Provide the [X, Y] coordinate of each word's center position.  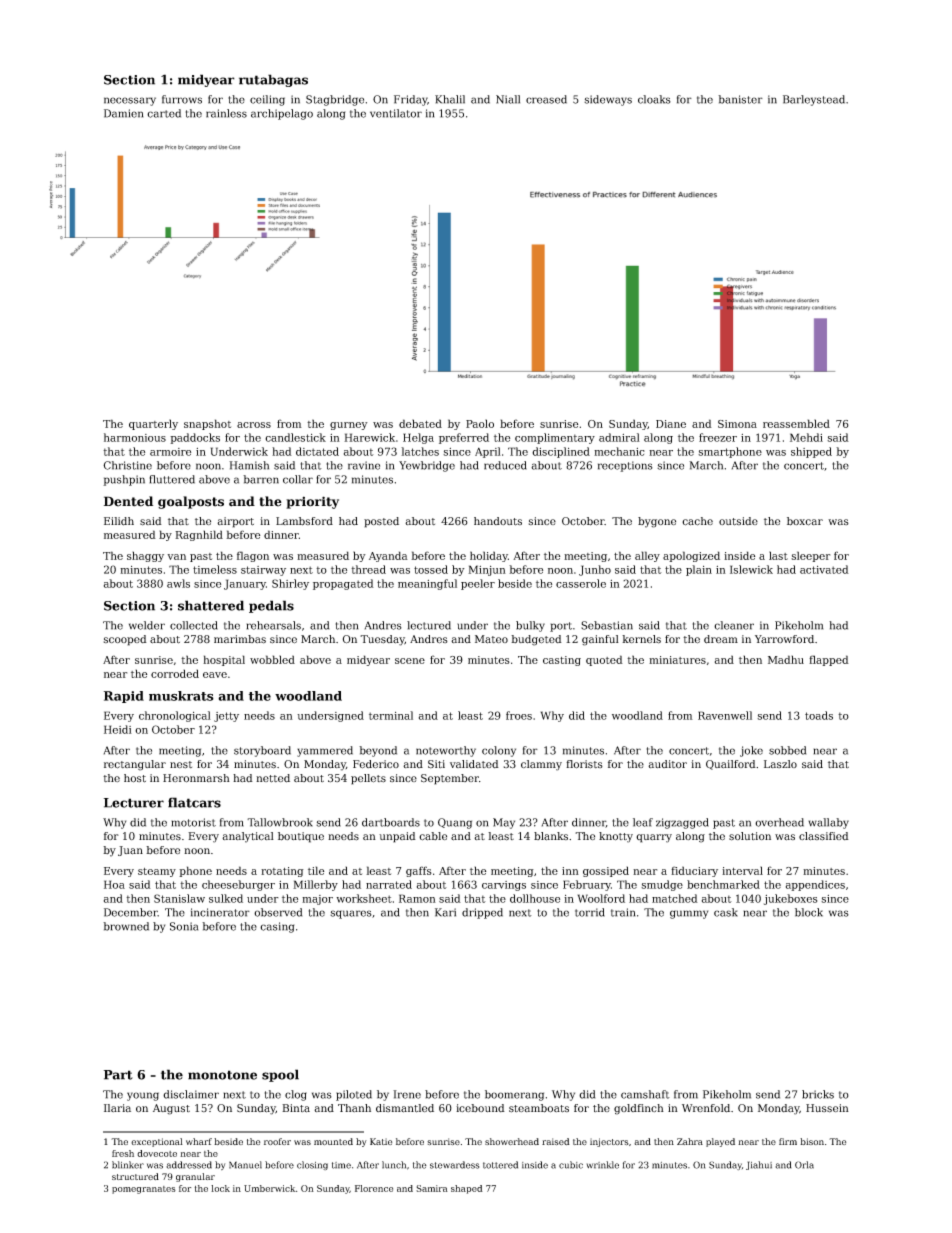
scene [410, 661]
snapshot [207, 424]
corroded [175, 673]
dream [721, 639]
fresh [123, 1153]
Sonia [184, 926]
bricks [818, 1094]
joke [751, 751]
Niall [508, 99]
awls [178, 583]
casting [562, 661]
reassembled [796, 423]
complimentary [555, 438]
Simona [737, 424]
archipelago [282, 114]
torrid [590, 912]
